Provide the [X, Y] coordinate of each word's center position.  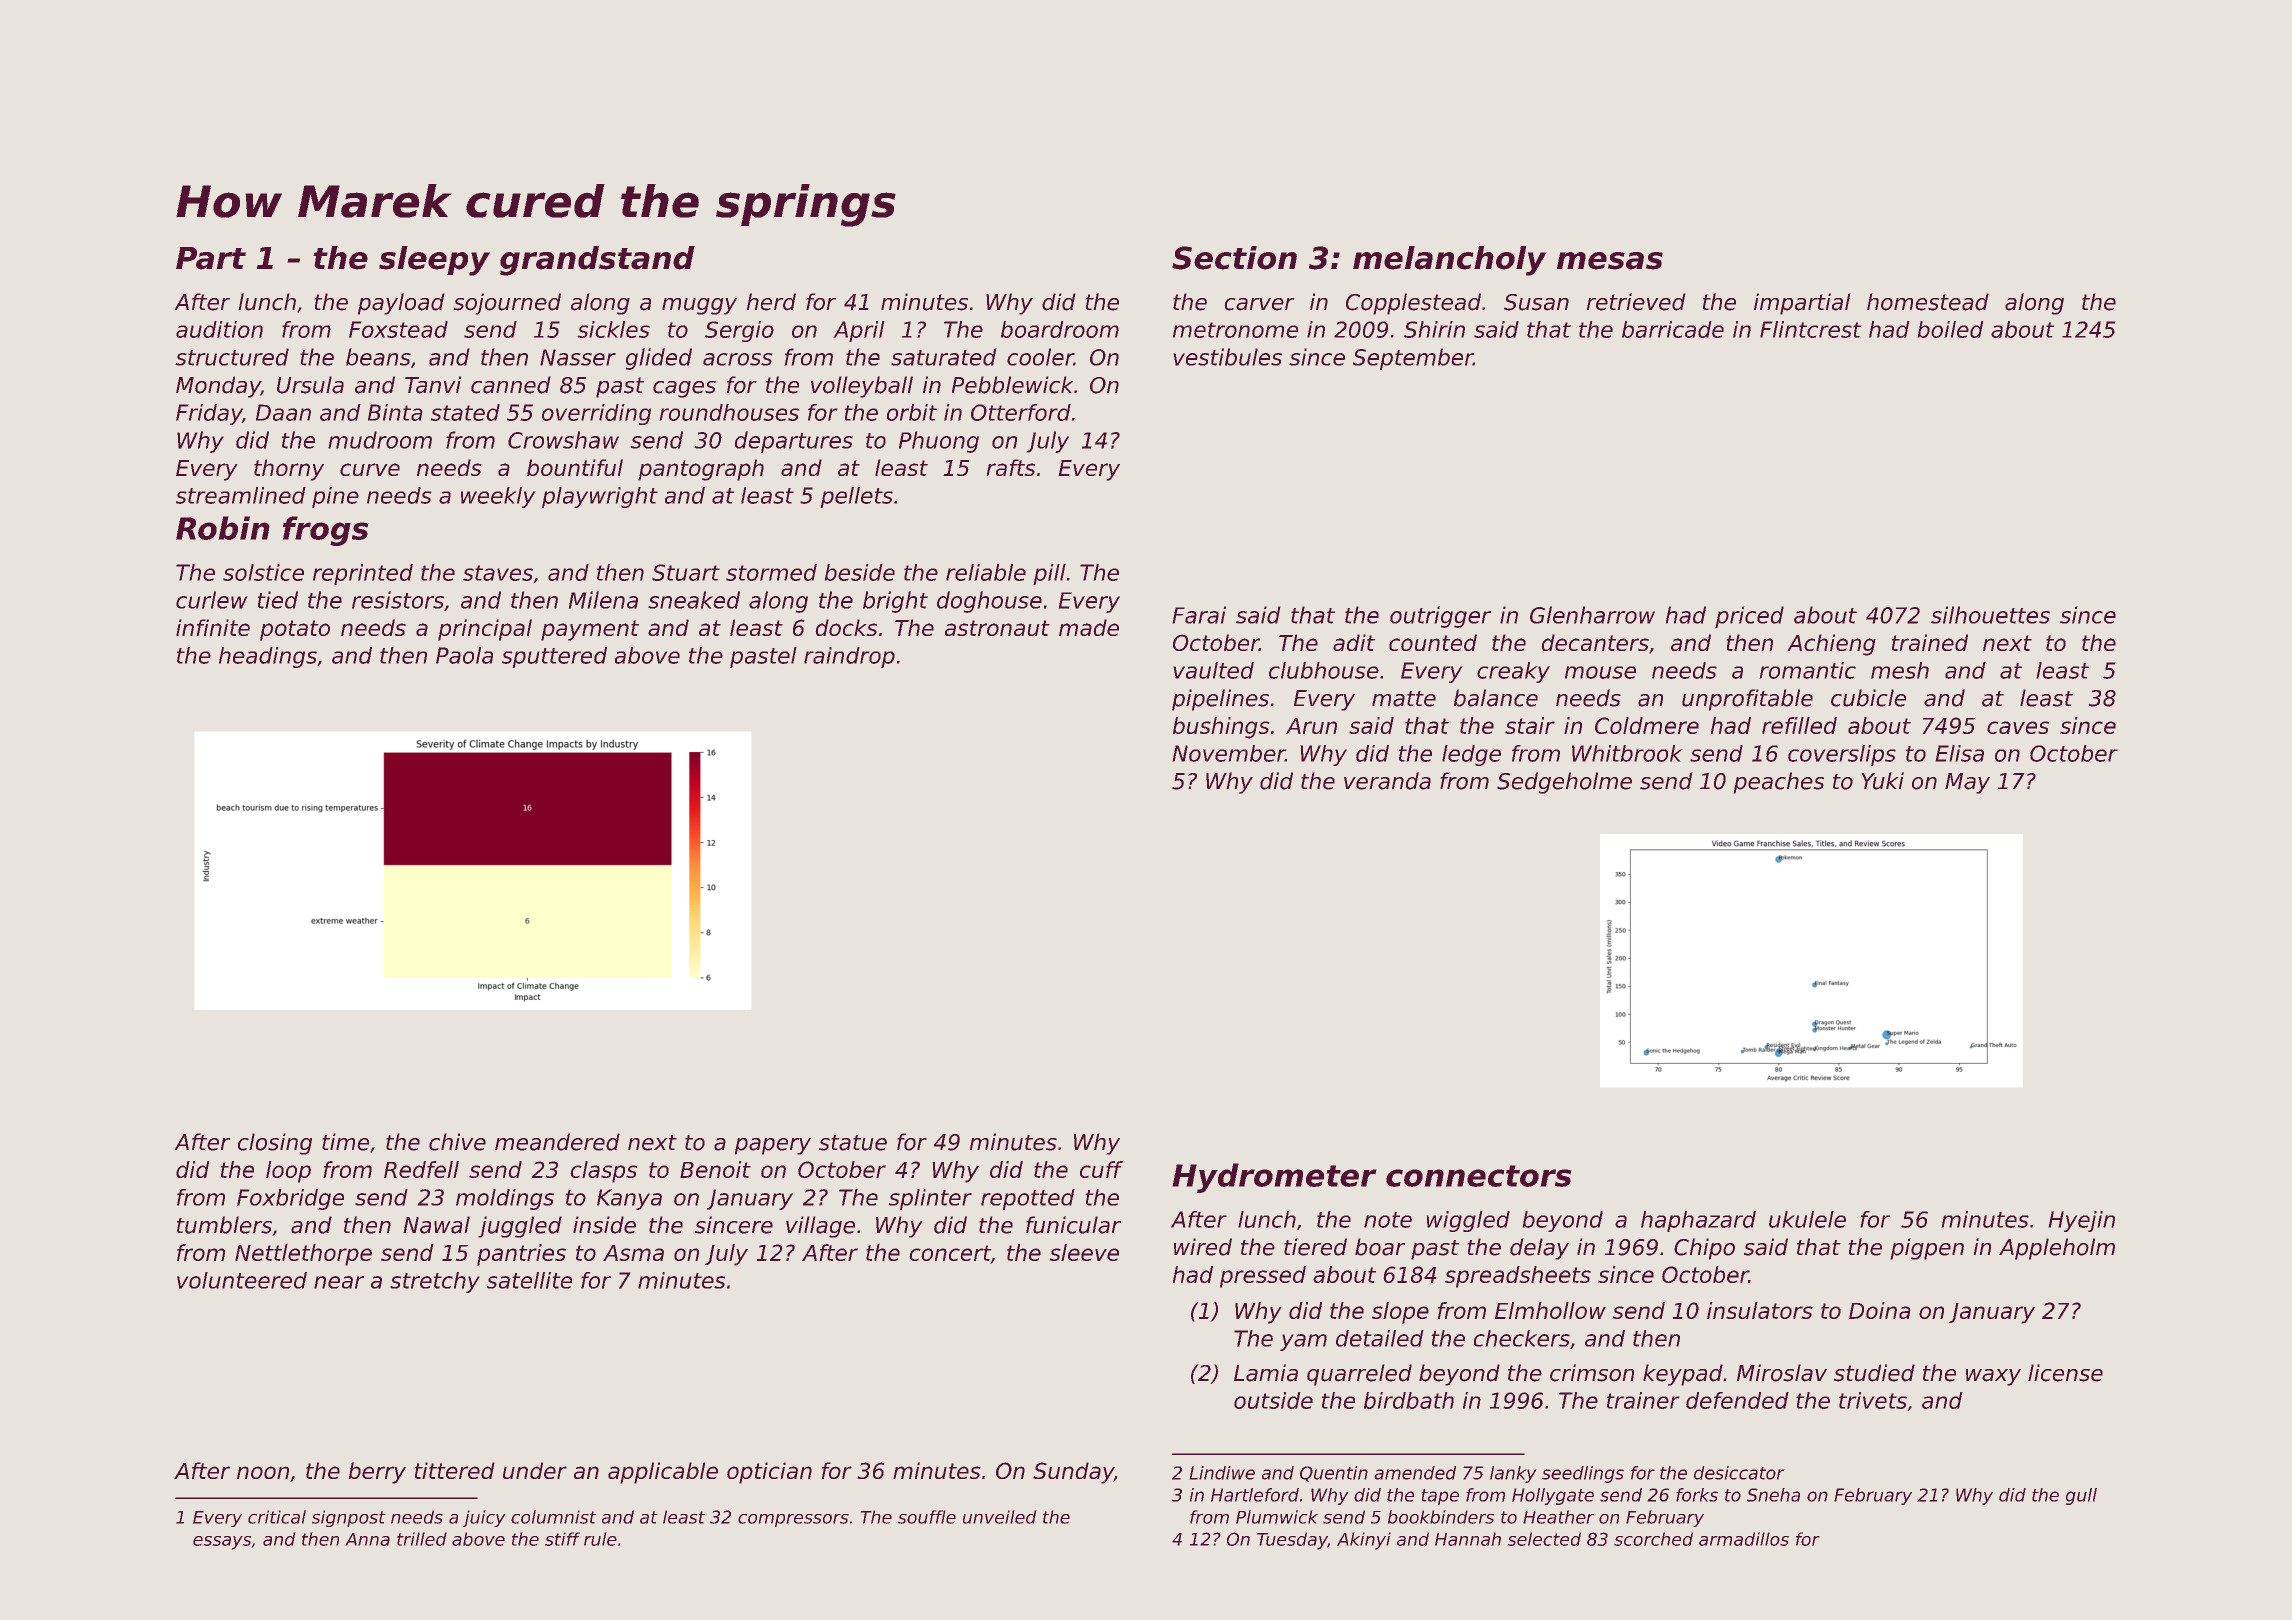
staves [498, 573]
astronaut [997, 628]
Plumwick [1277, 1517]
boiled [1950, 329]
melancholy [1449, 261]
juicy [484, 1518]
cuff [1101, 1169]
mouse [1600, 672]
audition [219, 329]
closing [275, 1144]
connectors [1478, 1176]
